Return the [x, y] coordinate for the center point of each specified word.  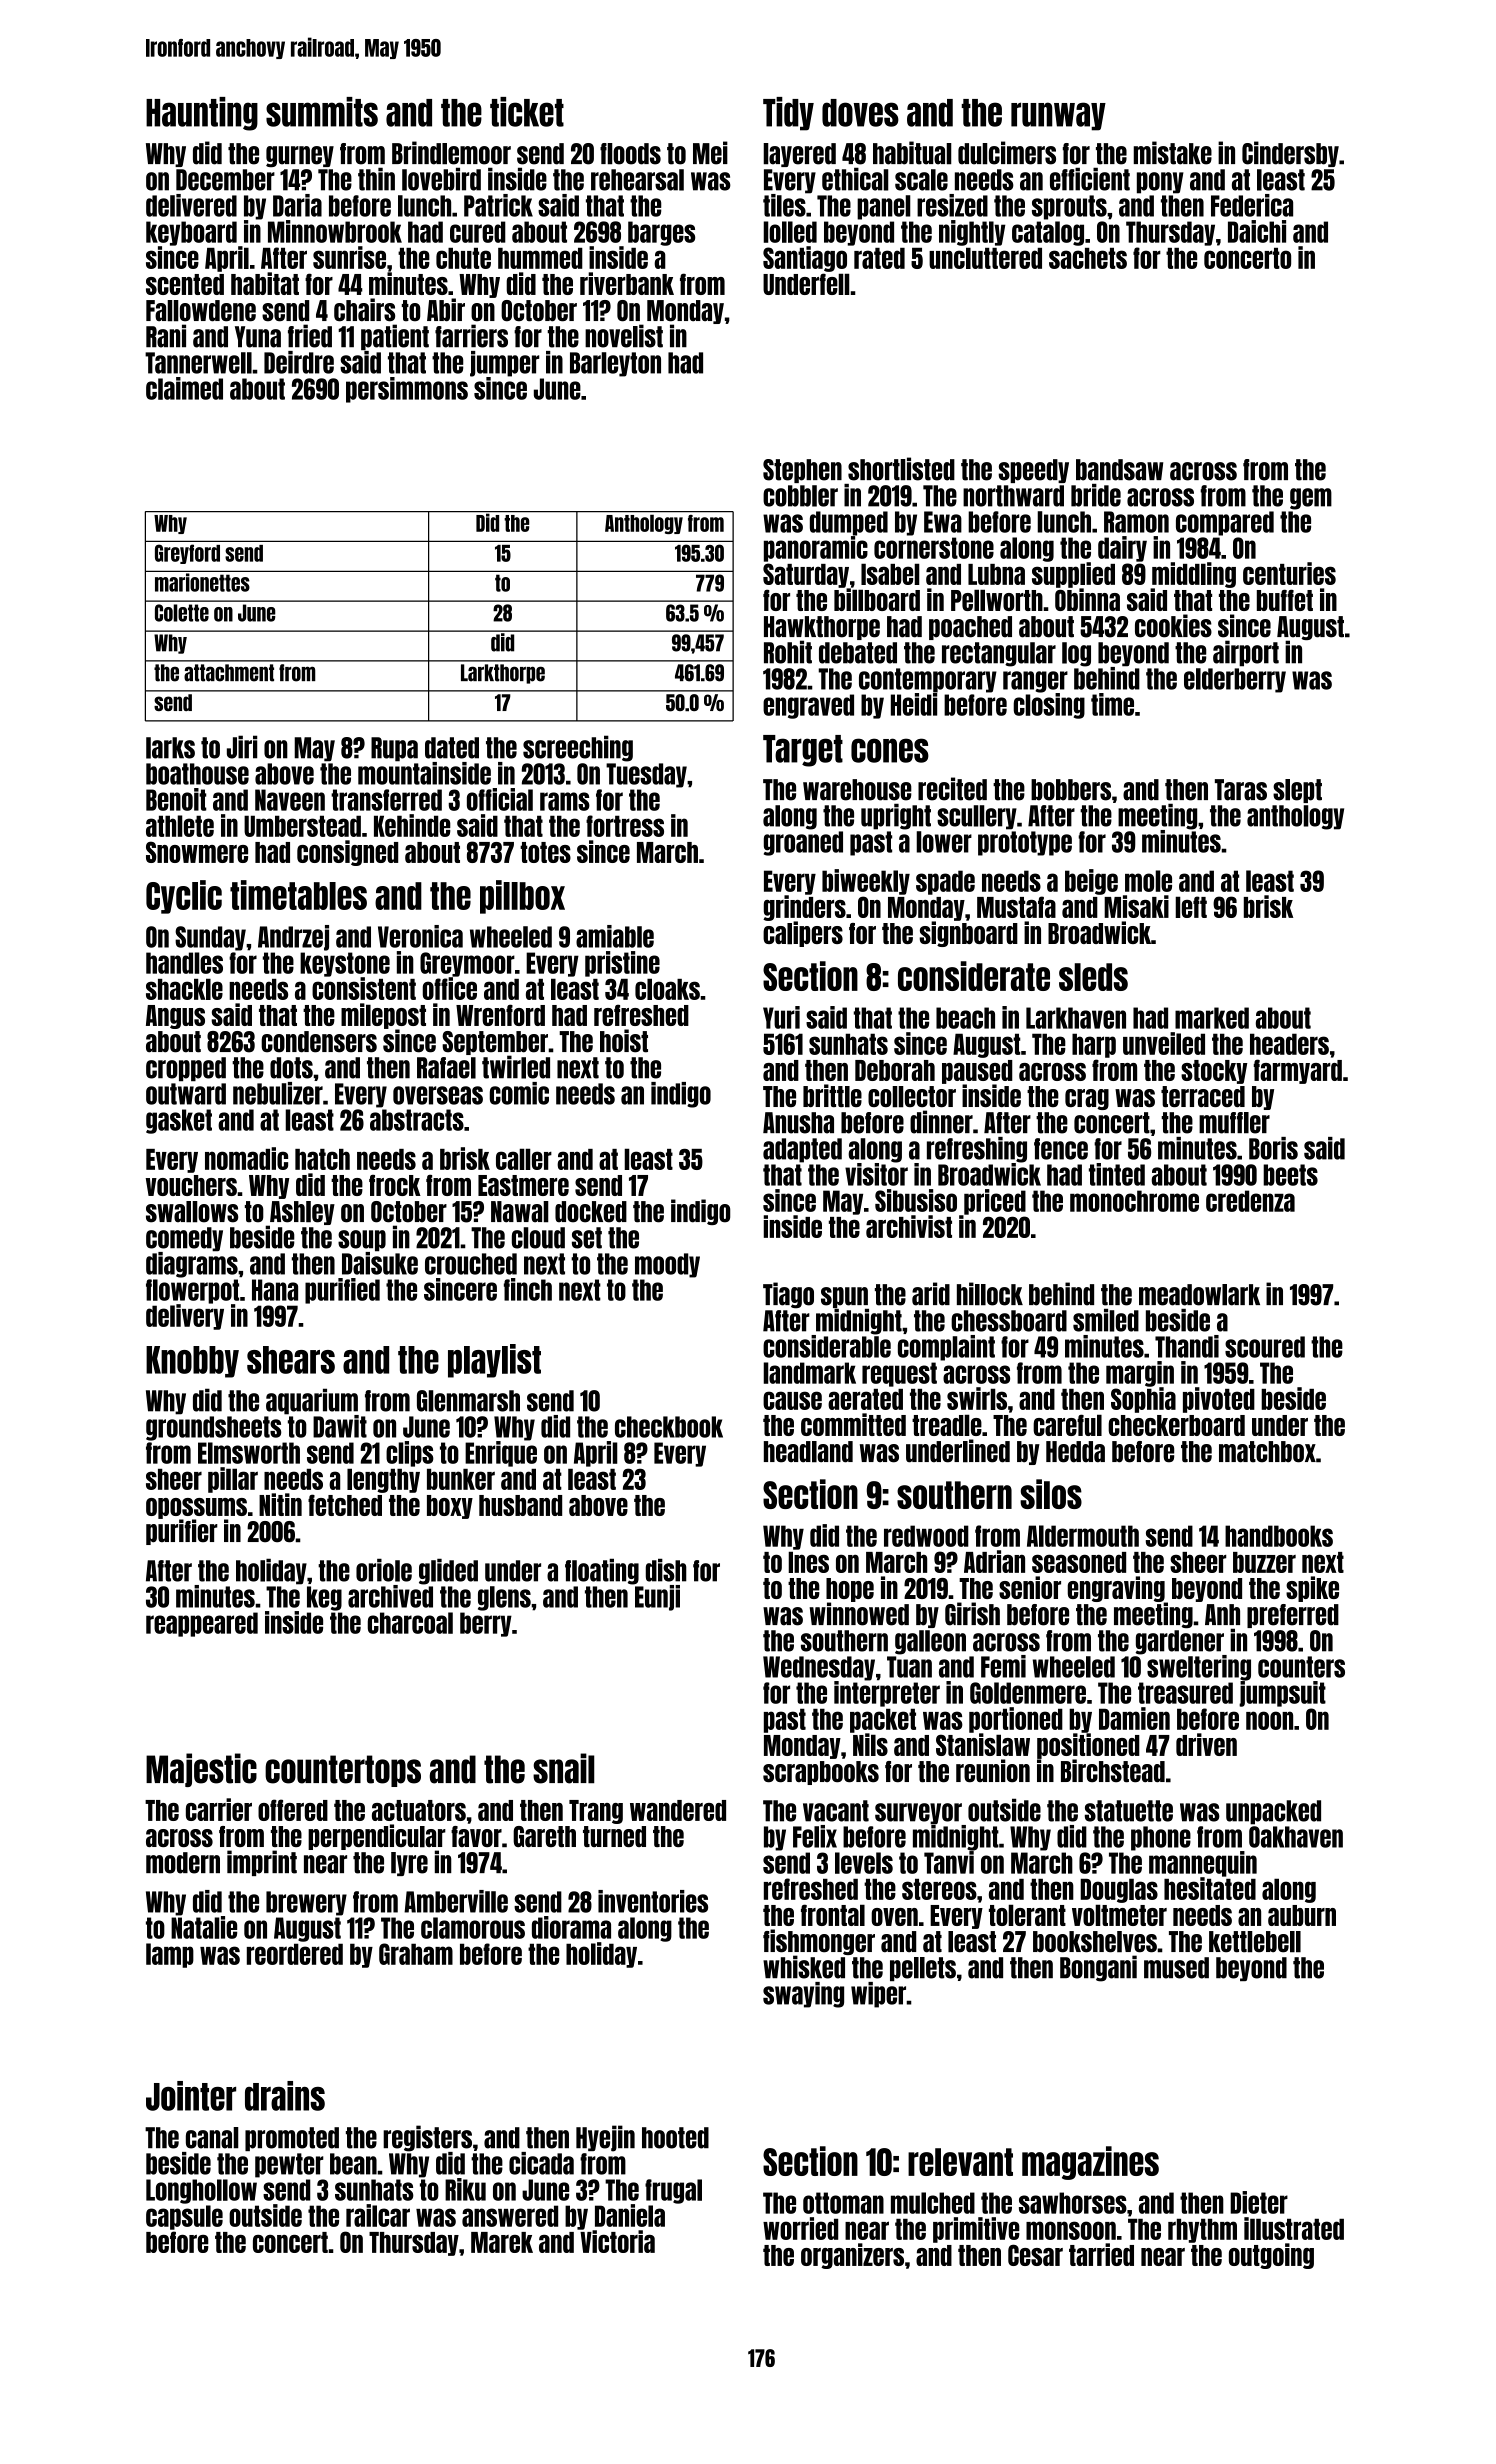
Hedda [1075, 1452]
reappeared [202, 1624]
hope [850, 1590]
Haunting [202, 114]
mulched [933, 2203]
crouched [471, 1264]
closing [1049, 706]
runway [1058, 116]
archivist [909, 1226]
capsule [184, 2217]
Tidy [788, 114]
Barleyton [615, 364]
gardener [1179, 1642]
